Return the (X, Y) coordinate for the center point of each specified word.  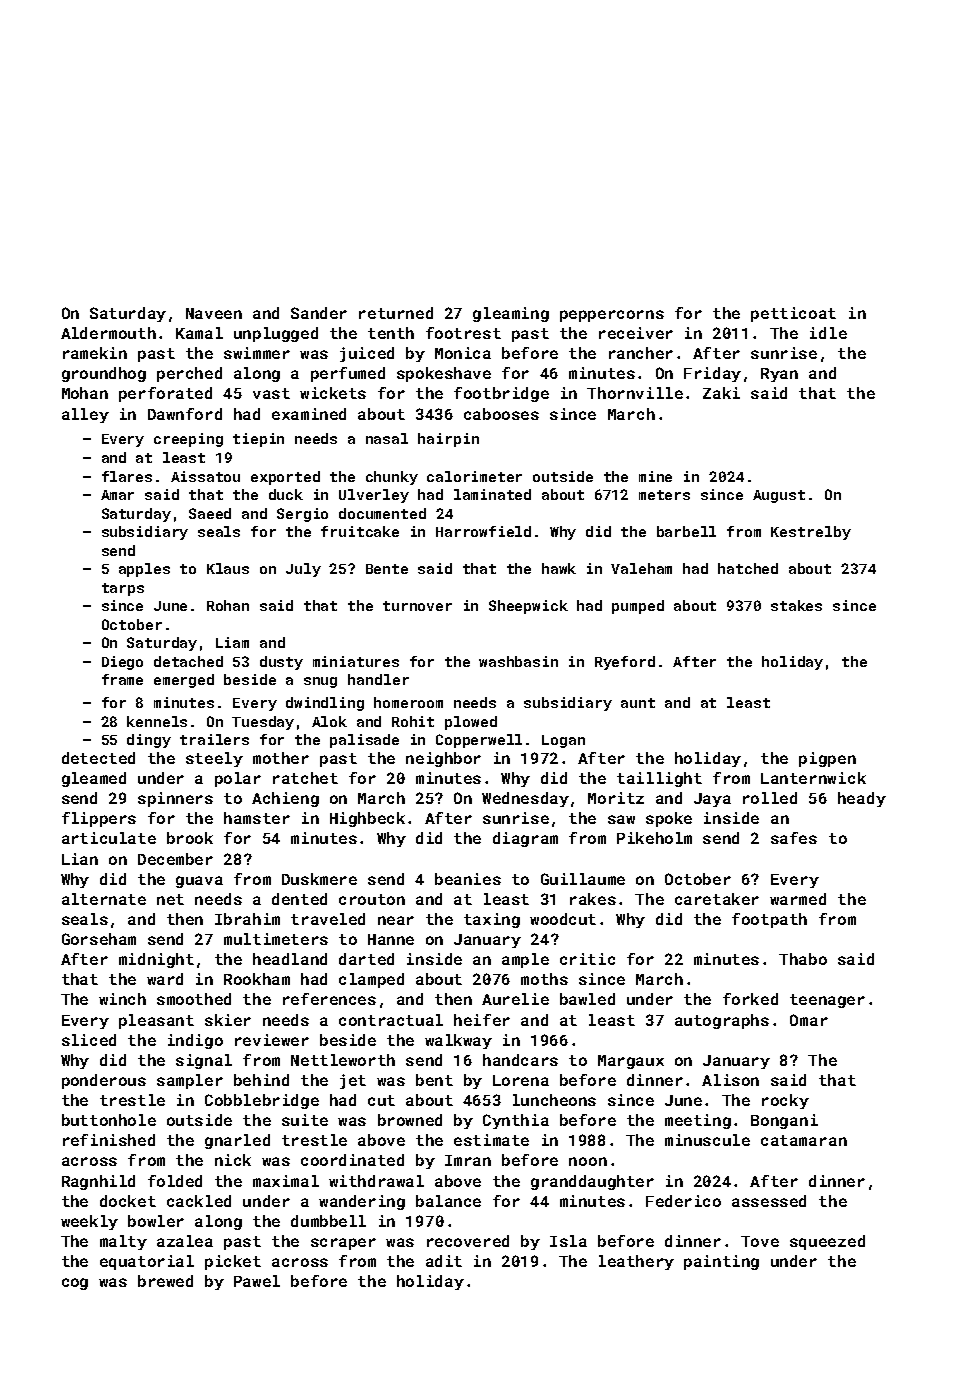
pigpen (827, 759)
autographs (722, 1021)
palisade (364, 741)
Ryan (779, 375)
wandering (362, 1202)
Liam (232, 642)
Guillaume (583, 879)
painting (721, 1262)
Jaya (712, 800)
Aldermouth (108, 333)
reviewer (272, 1040)
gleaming (511, 314)
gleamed (94, 779)
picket (233, 1262)
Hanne (391, 939)
